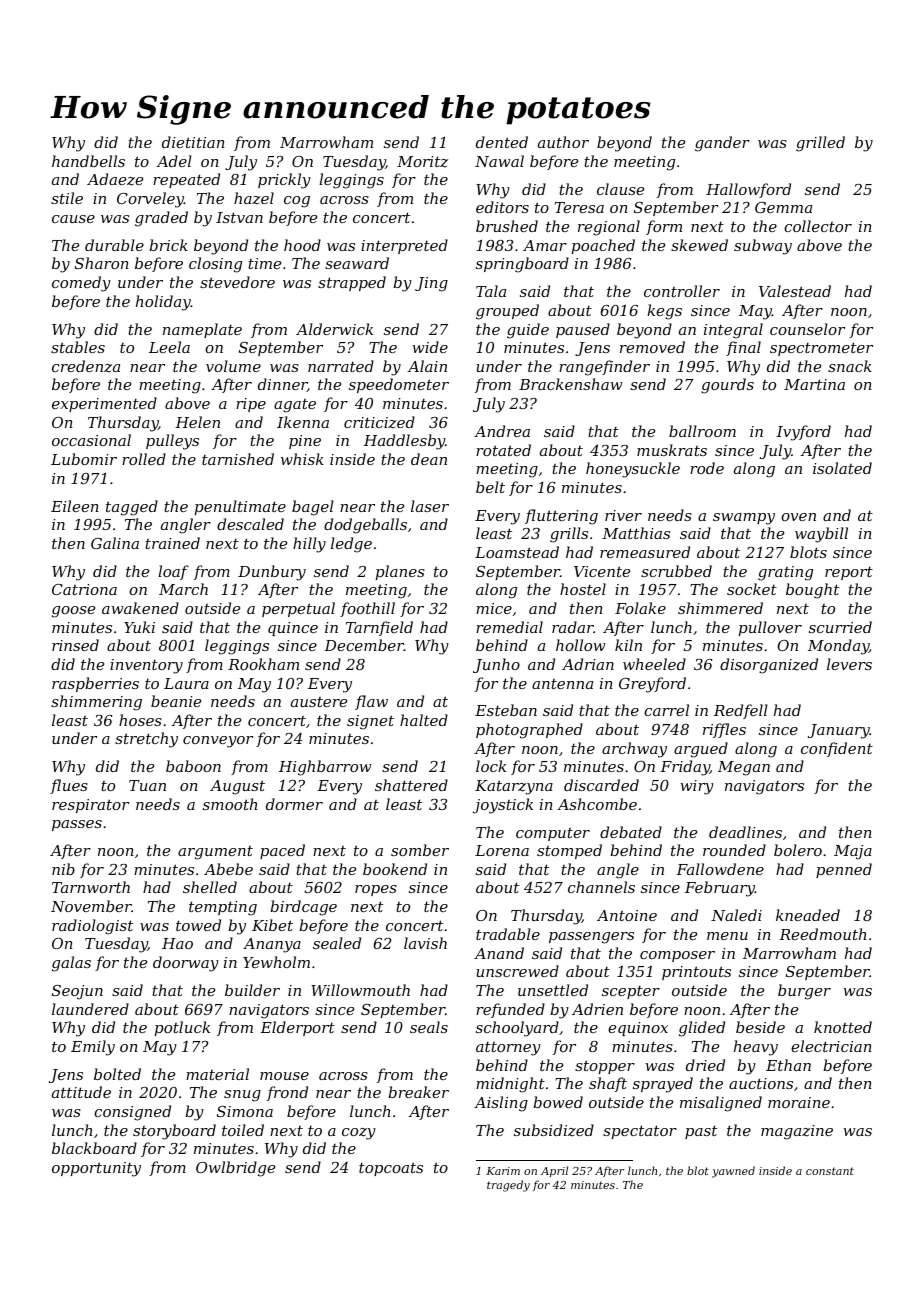 The width and height of the screenshot is (924, 1308). Describe the element at coordinates (814, 384) in the screenshot. I see `Martina` at that location.
